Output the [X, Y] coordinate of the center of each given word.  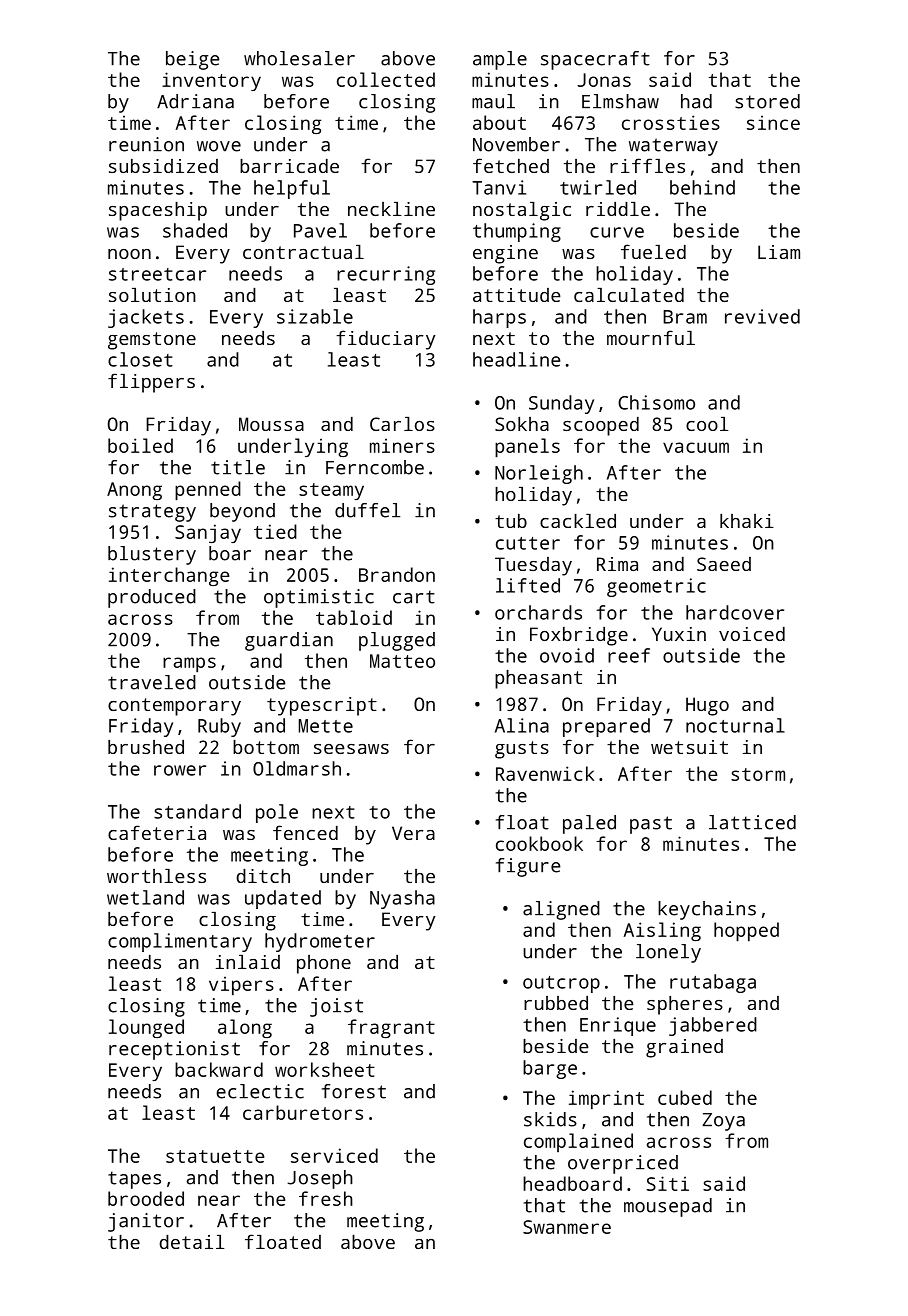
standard [197, 811]
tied [275, 531]
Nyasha [402, 899]
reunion [146, 144]
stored [767, 101]
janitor [146, 1222]
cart [414, 597]
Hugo [707, 706]
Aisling [662, 931]
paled [589, 824]
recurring [386, 275]
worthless [156, 876]
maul [493, 101]
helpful [292, 189]
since [773, 122]
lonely [668, 953]
